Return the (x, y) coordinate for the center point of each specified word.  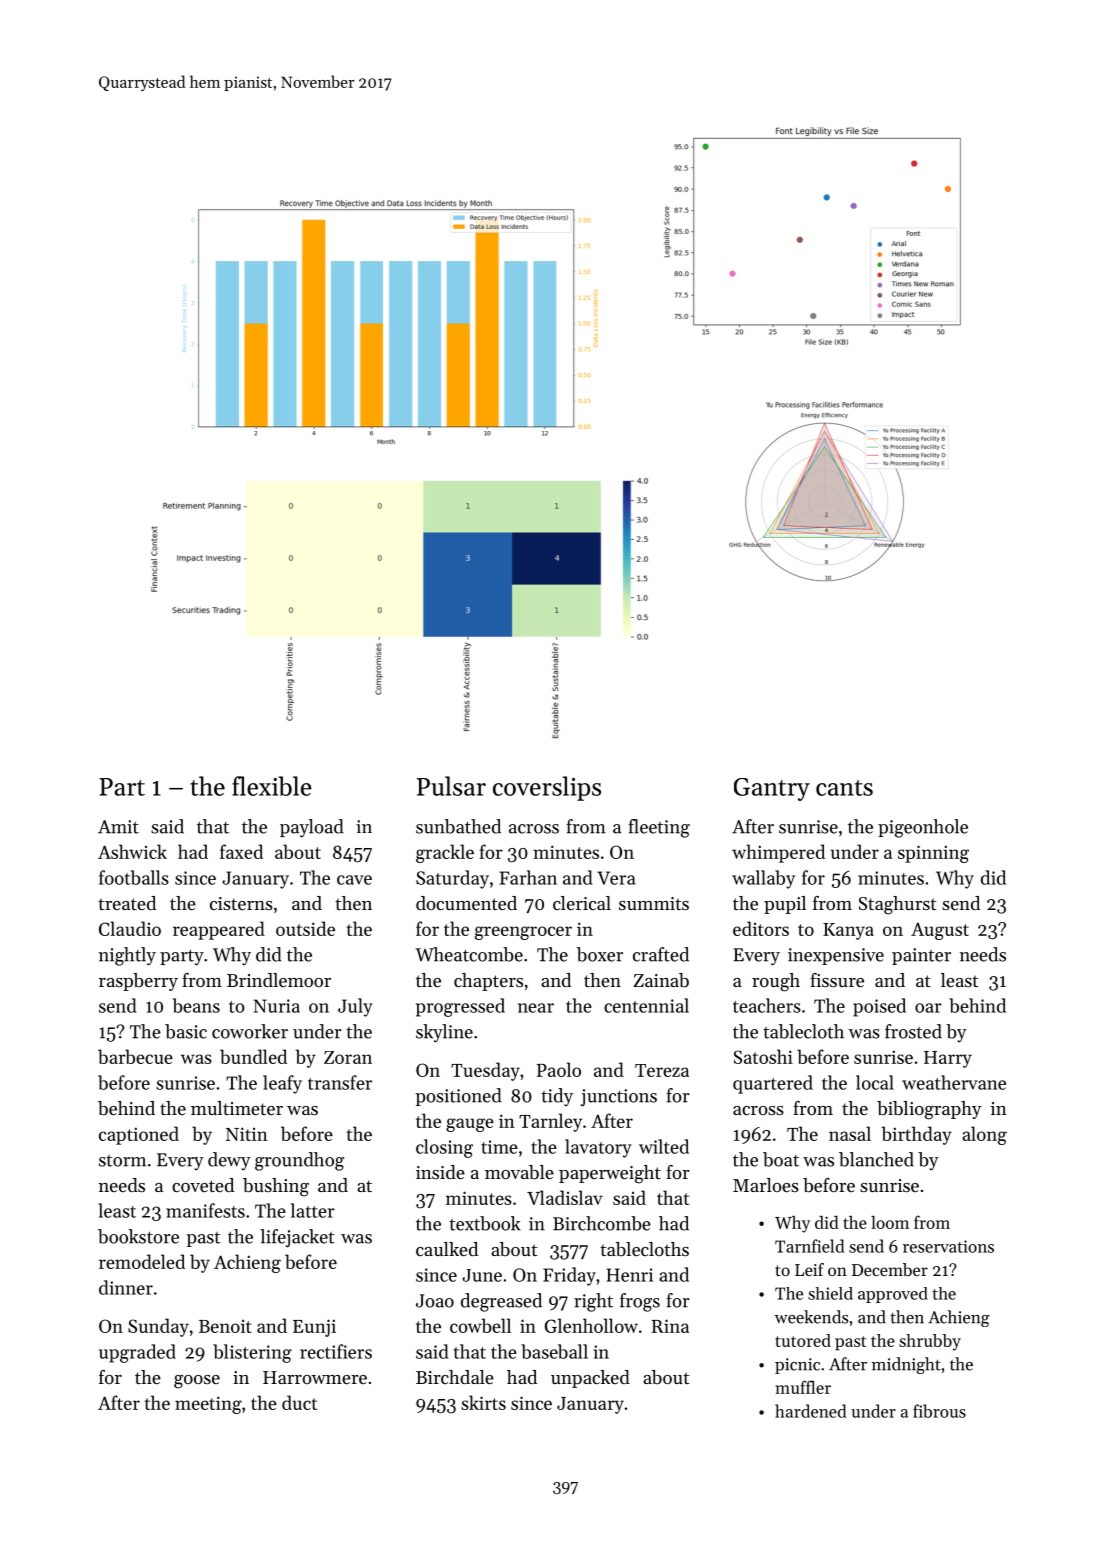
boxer (600, 954)
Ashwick (132, 851)
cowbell (480, 1325)
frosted (913, 1031)
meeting (208, 1405)
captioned (139, 1135)
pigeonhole (923, 828)
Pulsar (451, 786)
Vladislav (565, 1197)
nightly (127, 956)
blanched (876, 1159)
